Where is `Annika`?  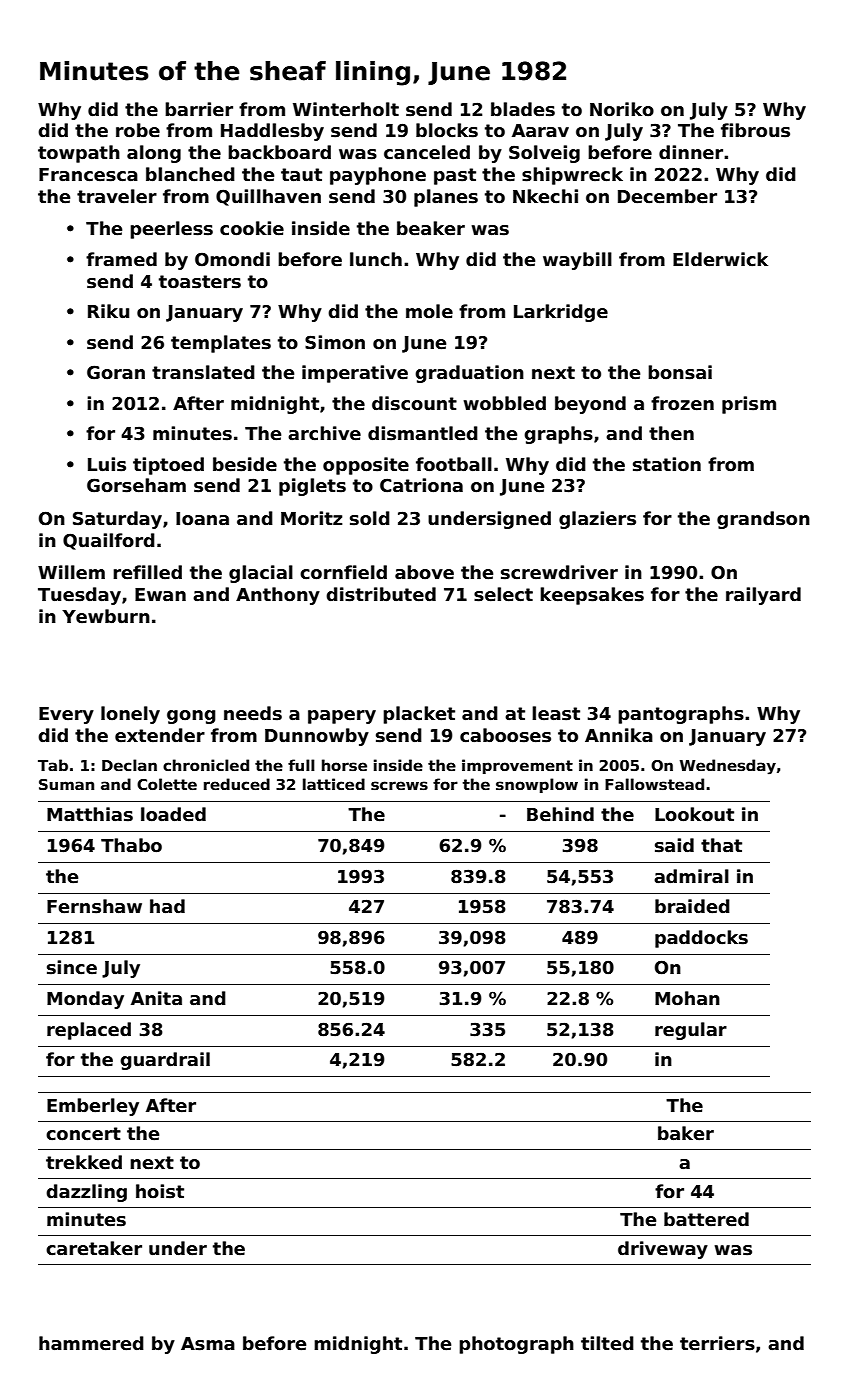
Annika is located at coordinates (619, 735).
